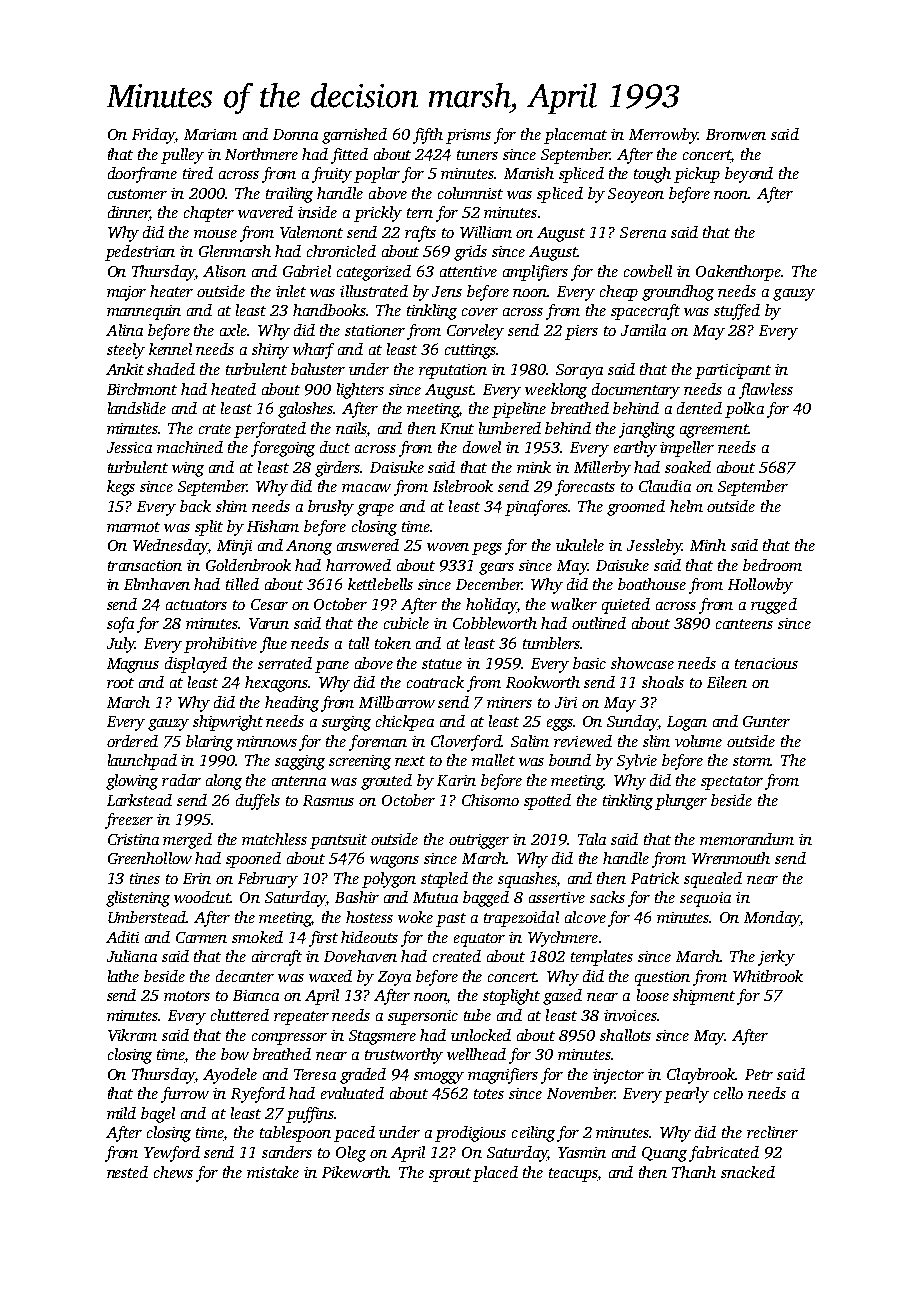 The image size is (924, 1308). I want to click on bow, so click(235, 1054).
